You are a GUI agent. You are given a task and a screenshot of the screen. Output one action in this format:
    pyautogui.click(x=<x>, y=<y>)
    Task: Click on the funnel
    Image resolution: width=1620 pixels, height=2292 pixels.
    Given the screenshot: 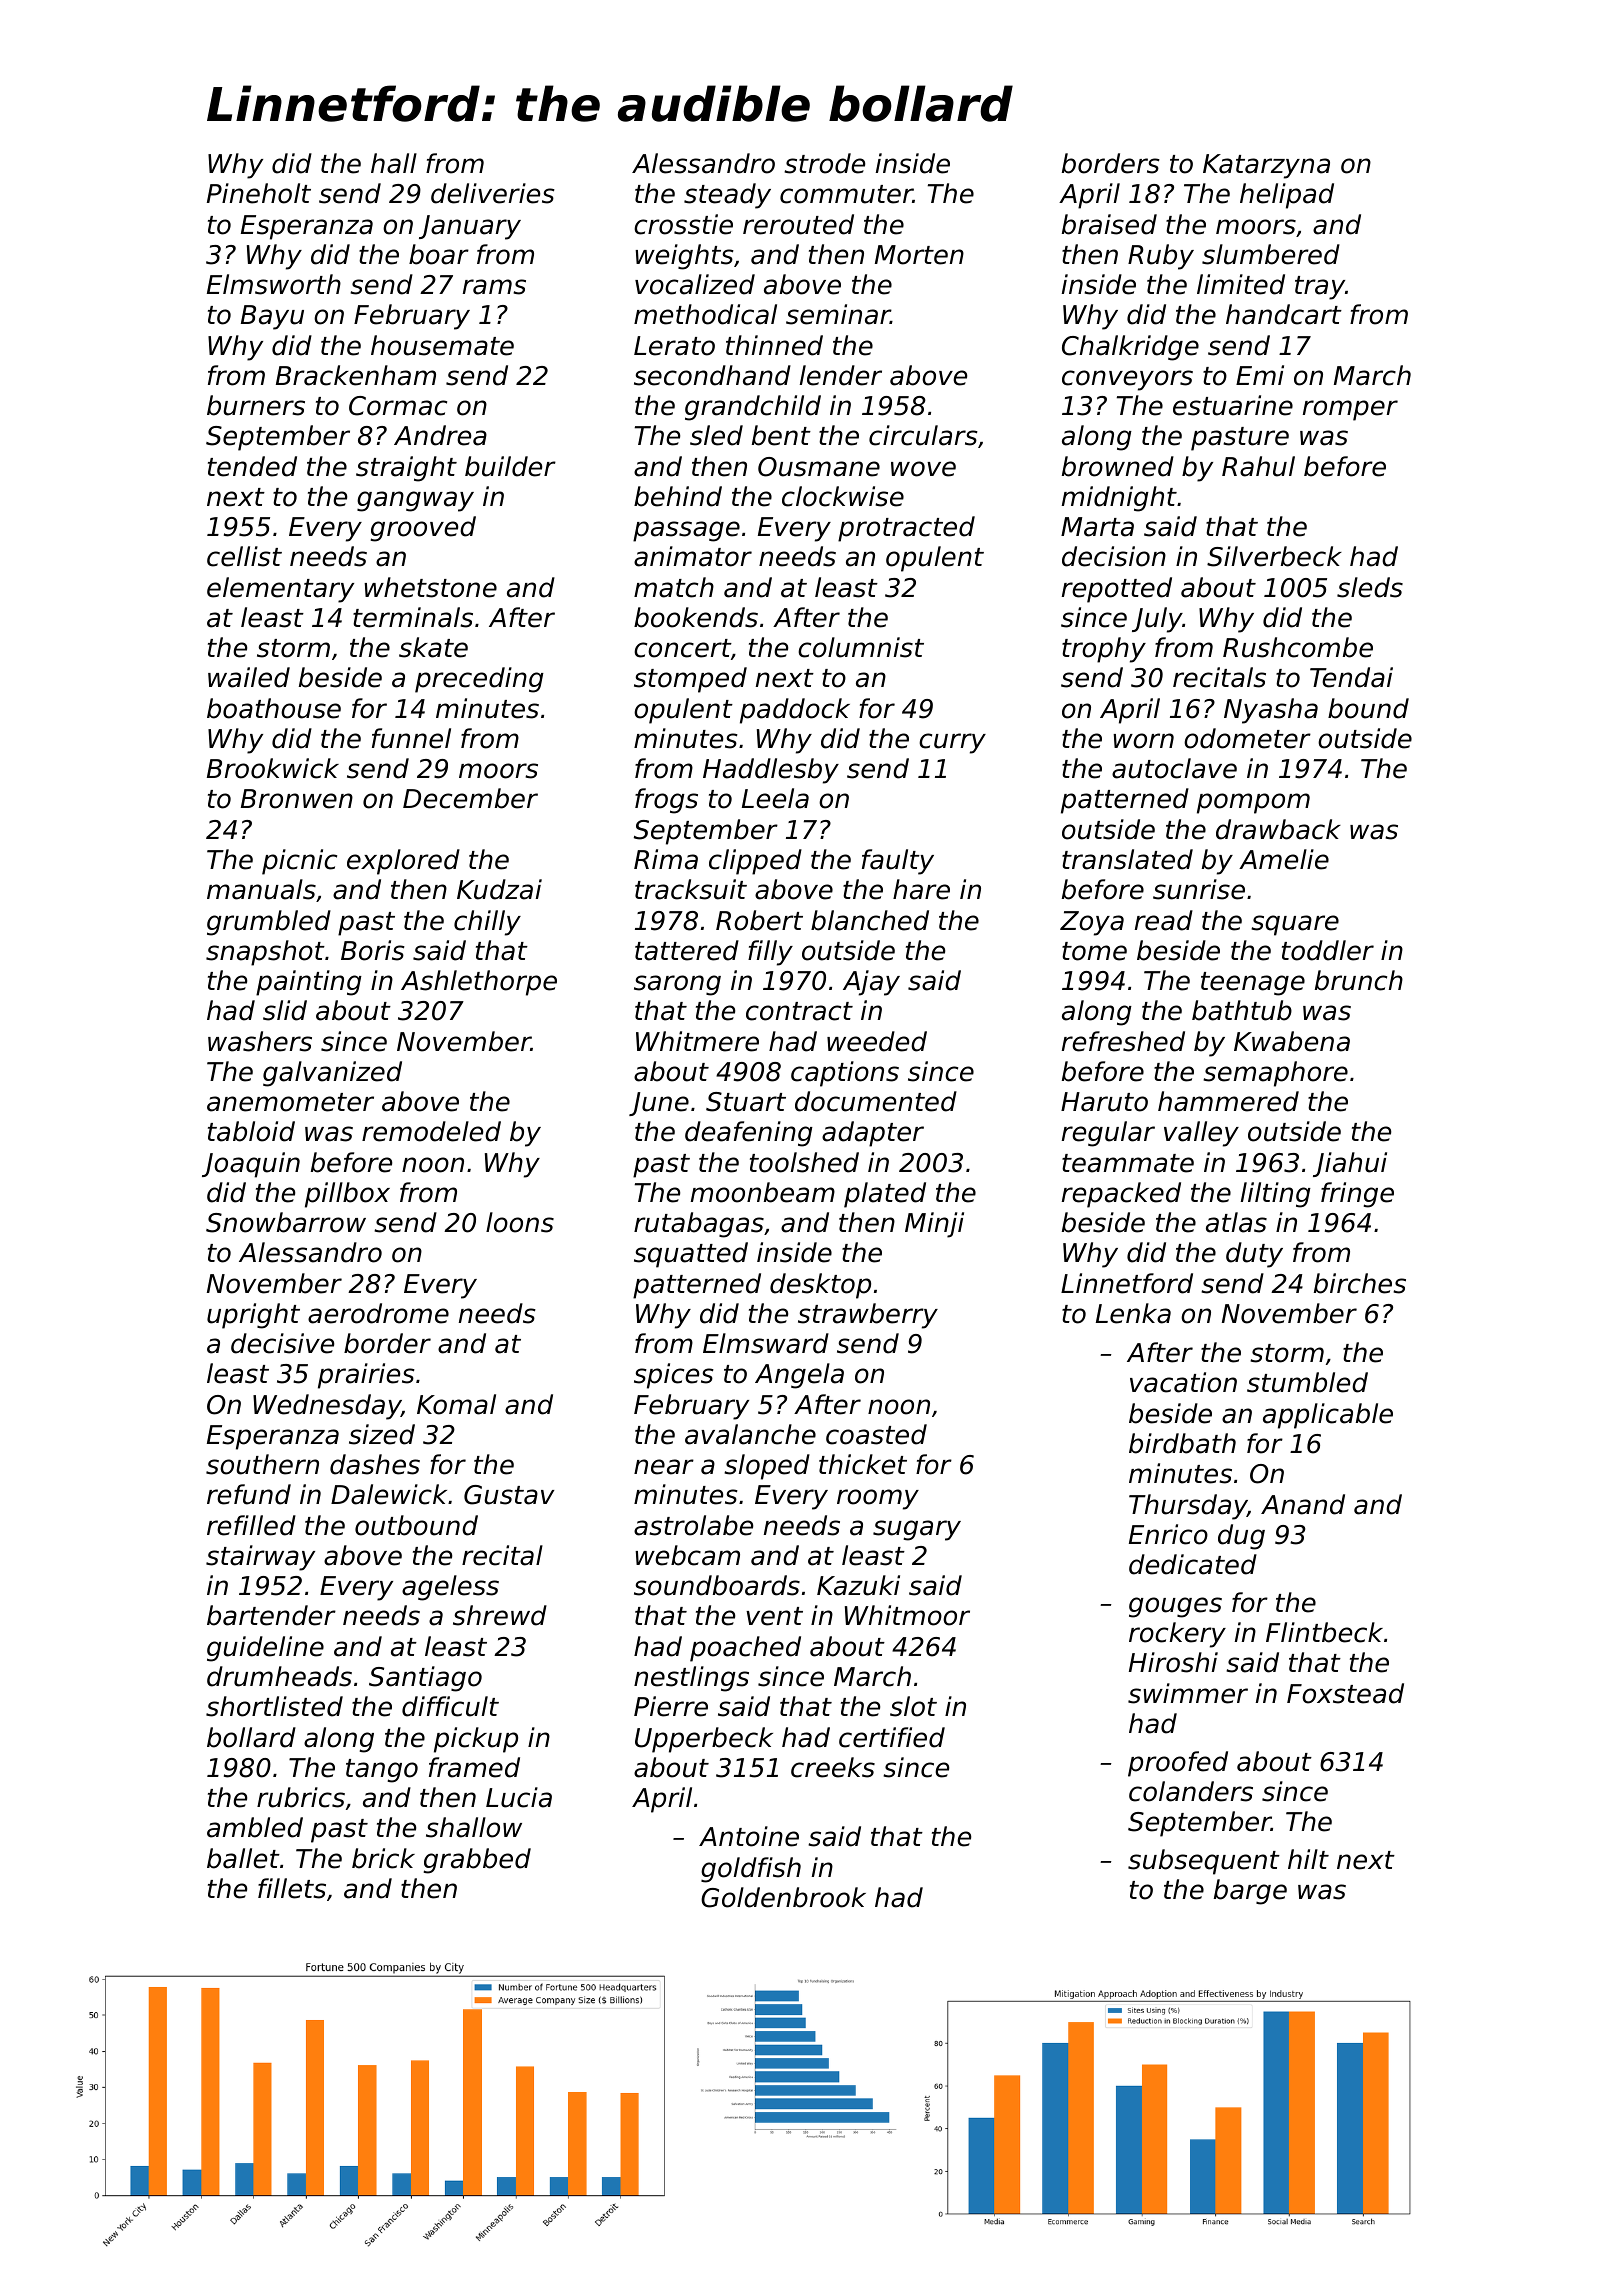 What is the action you would take?
    pyautogui.click(x=411, y=738)
